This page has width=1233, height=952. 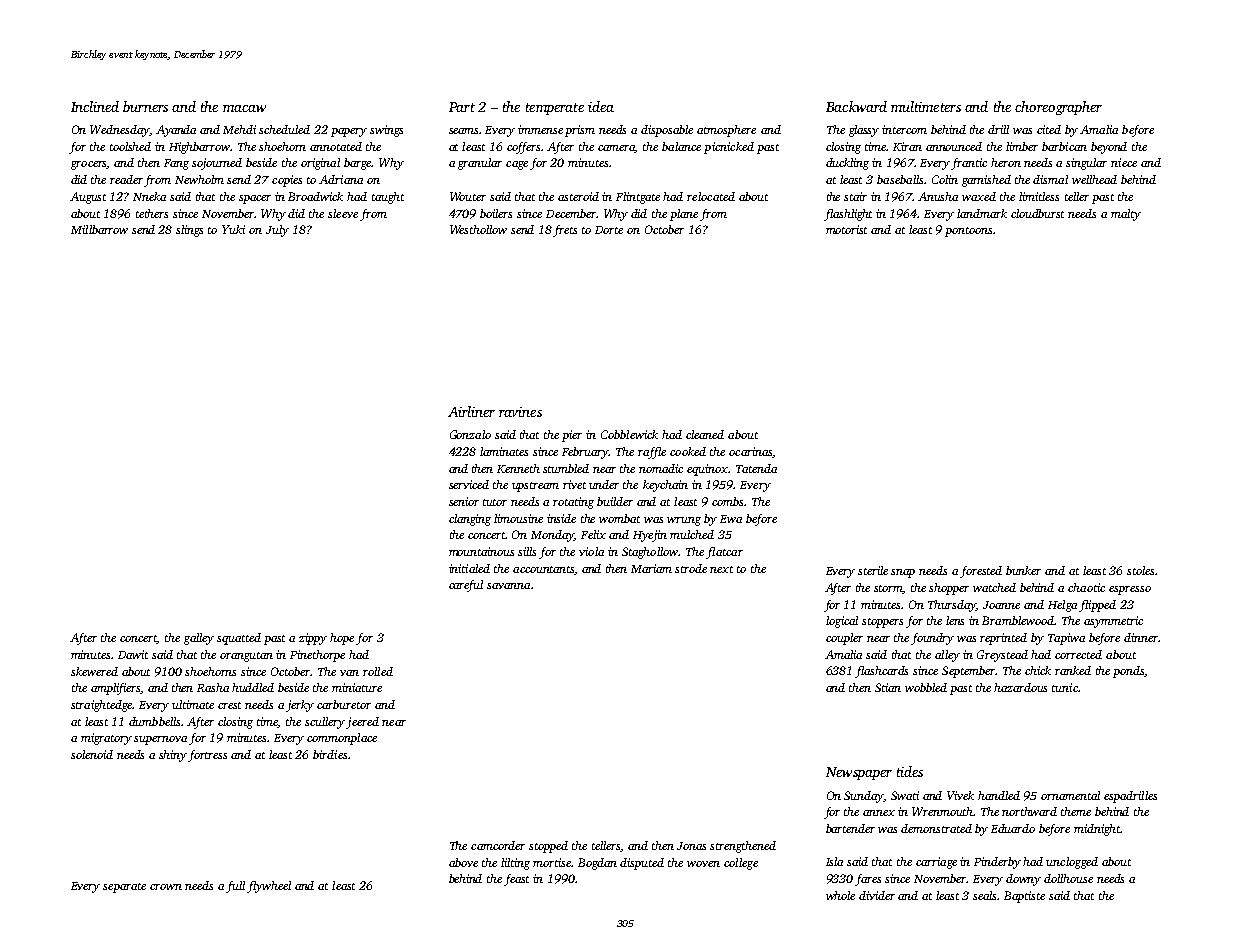 I want to click on ornamental, so click(x=1070, y=795).
